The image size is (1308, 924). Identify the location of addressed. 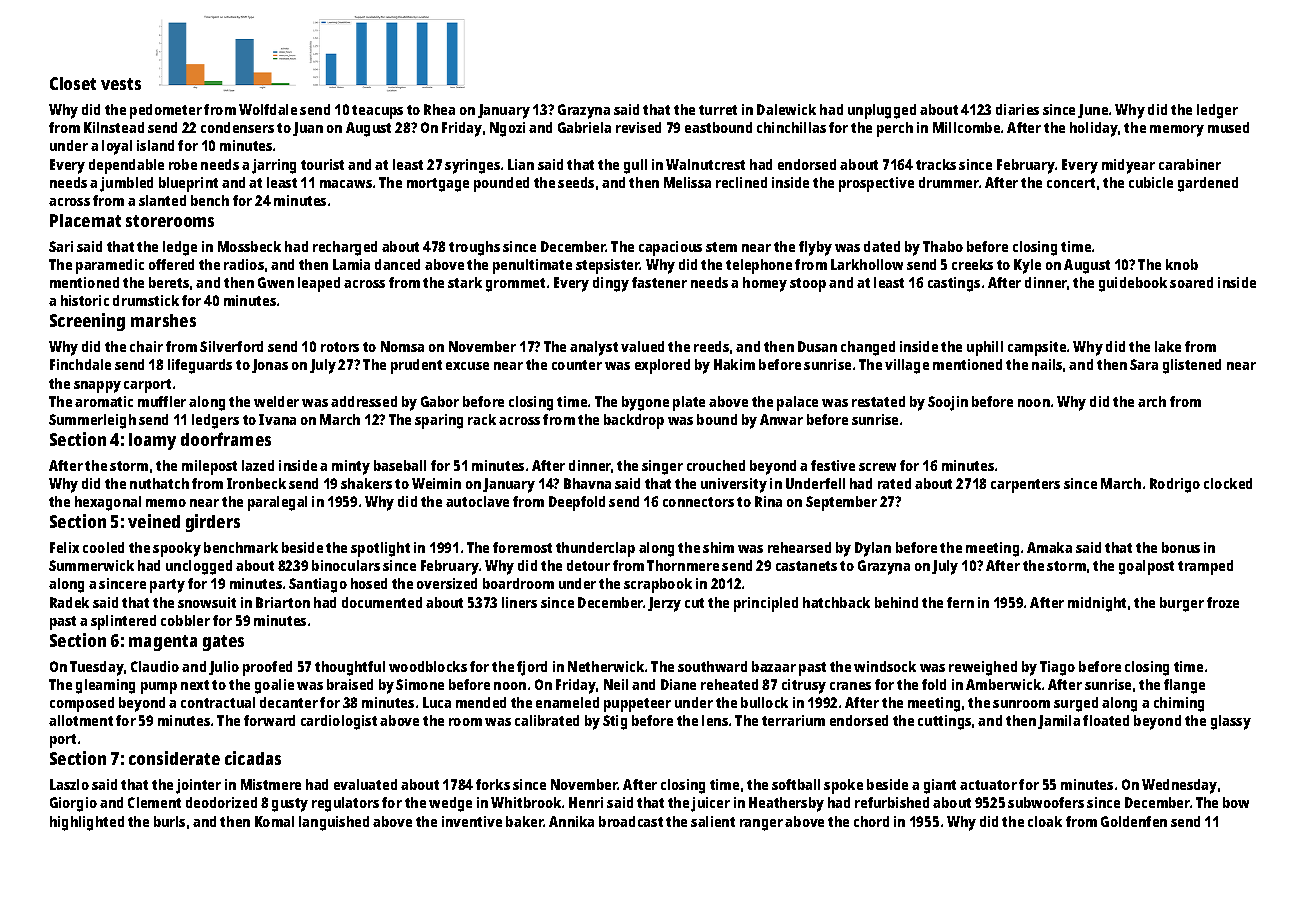
(364, 401).
